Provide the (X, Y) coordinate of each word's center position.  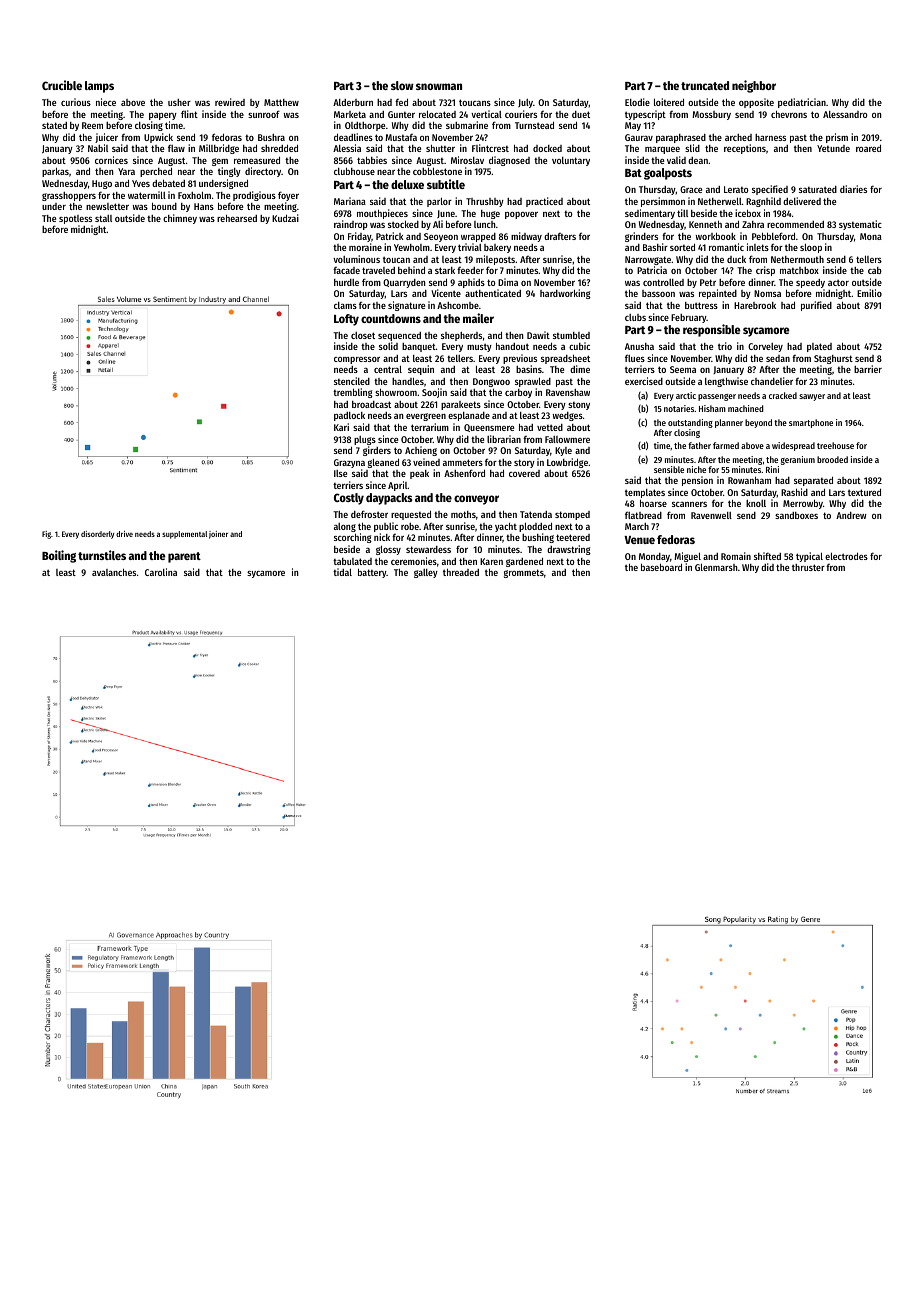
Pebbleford (773, 236)
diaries (853, 189)
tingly (229, 172)
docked (547, 148)
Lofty (346, 320)
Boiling (59, 556)
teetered (573, 537)
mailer (478, 318)
